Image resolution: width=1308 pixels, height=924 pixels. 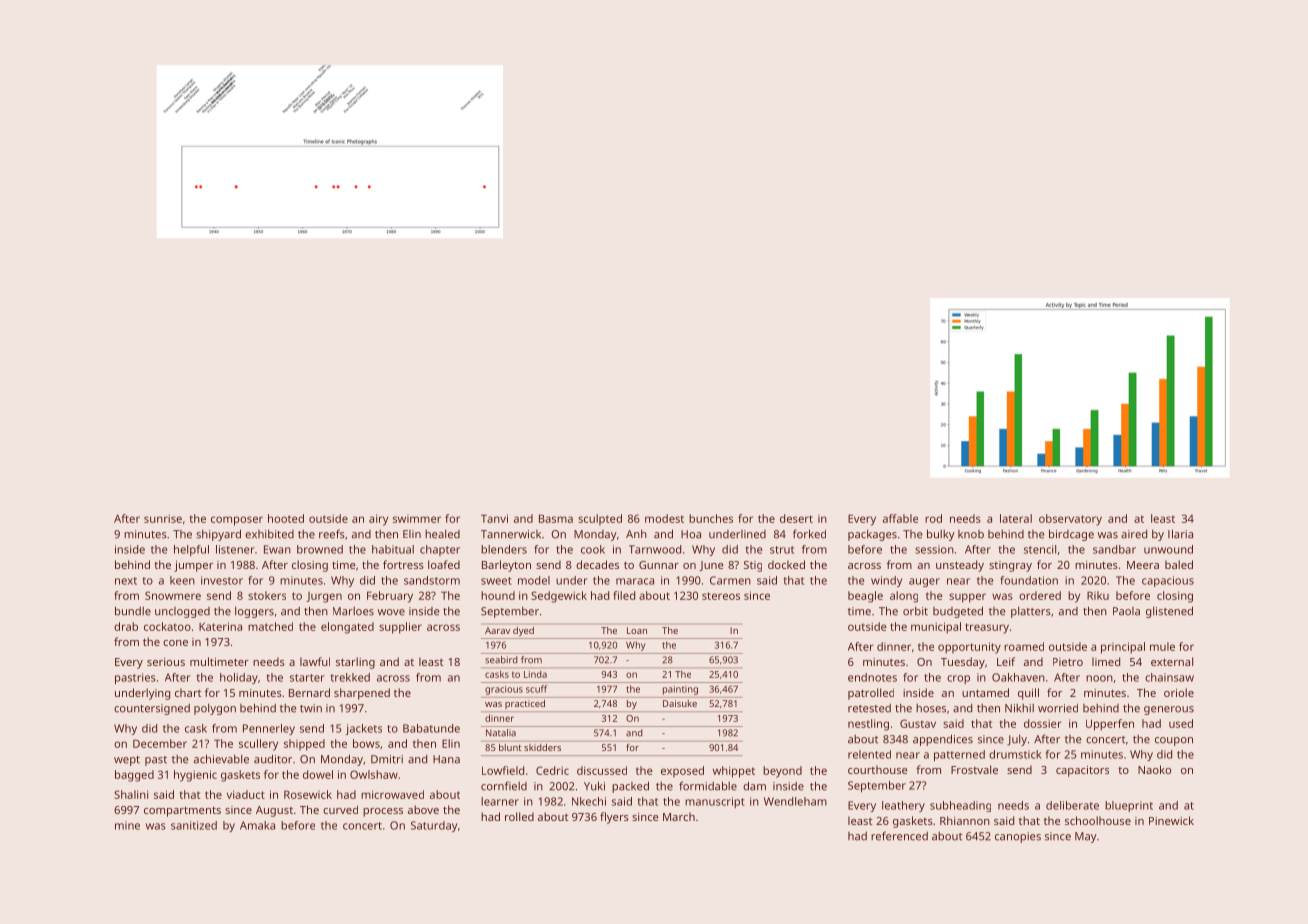 What do you see at coordinates (355, 663) in the screenshot?
I see `starling` at bounding box center [355, 663].
